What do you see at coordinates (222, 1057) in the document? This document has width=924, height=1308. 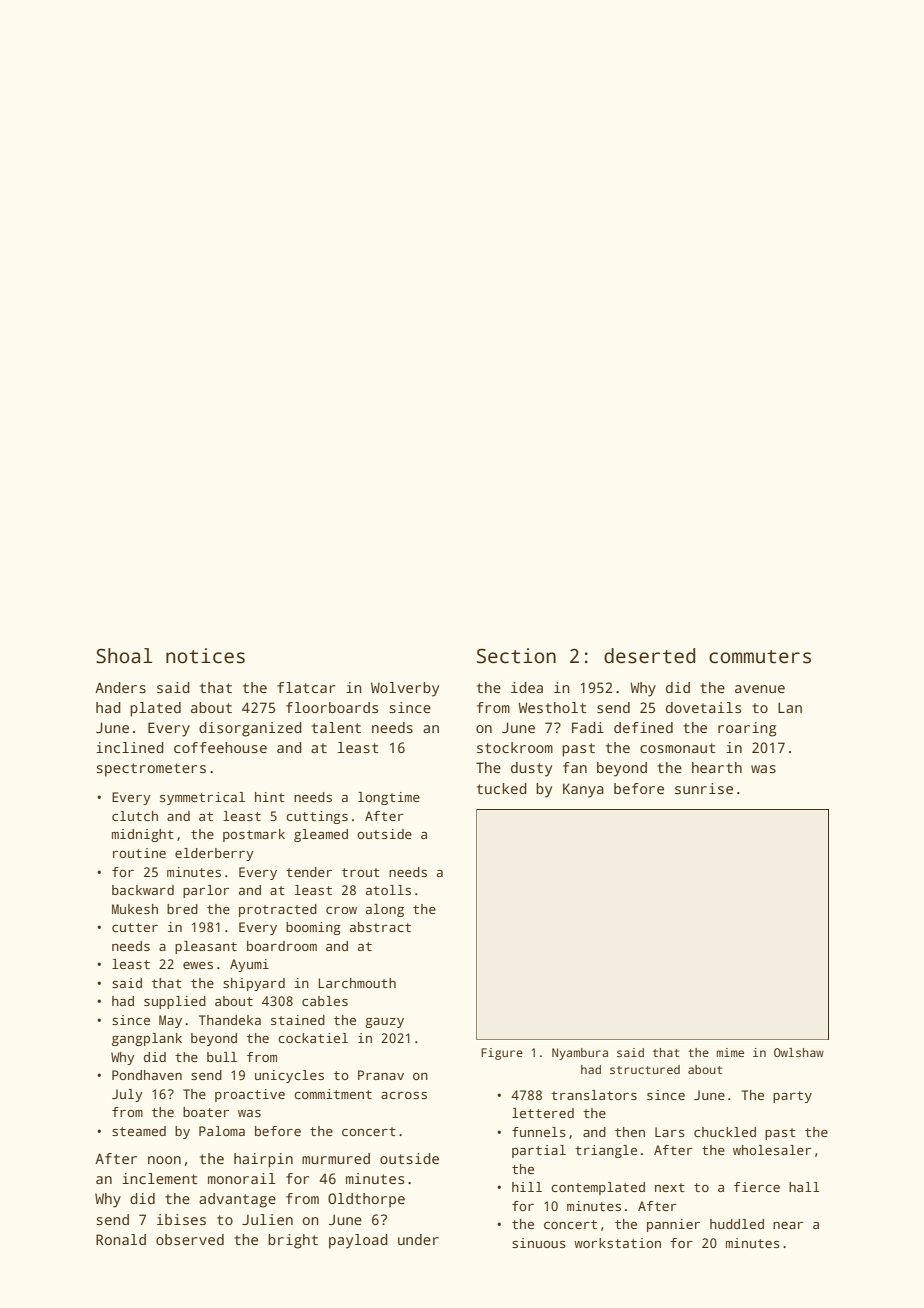 I see `bull` at bounding box center [222, 1057].
